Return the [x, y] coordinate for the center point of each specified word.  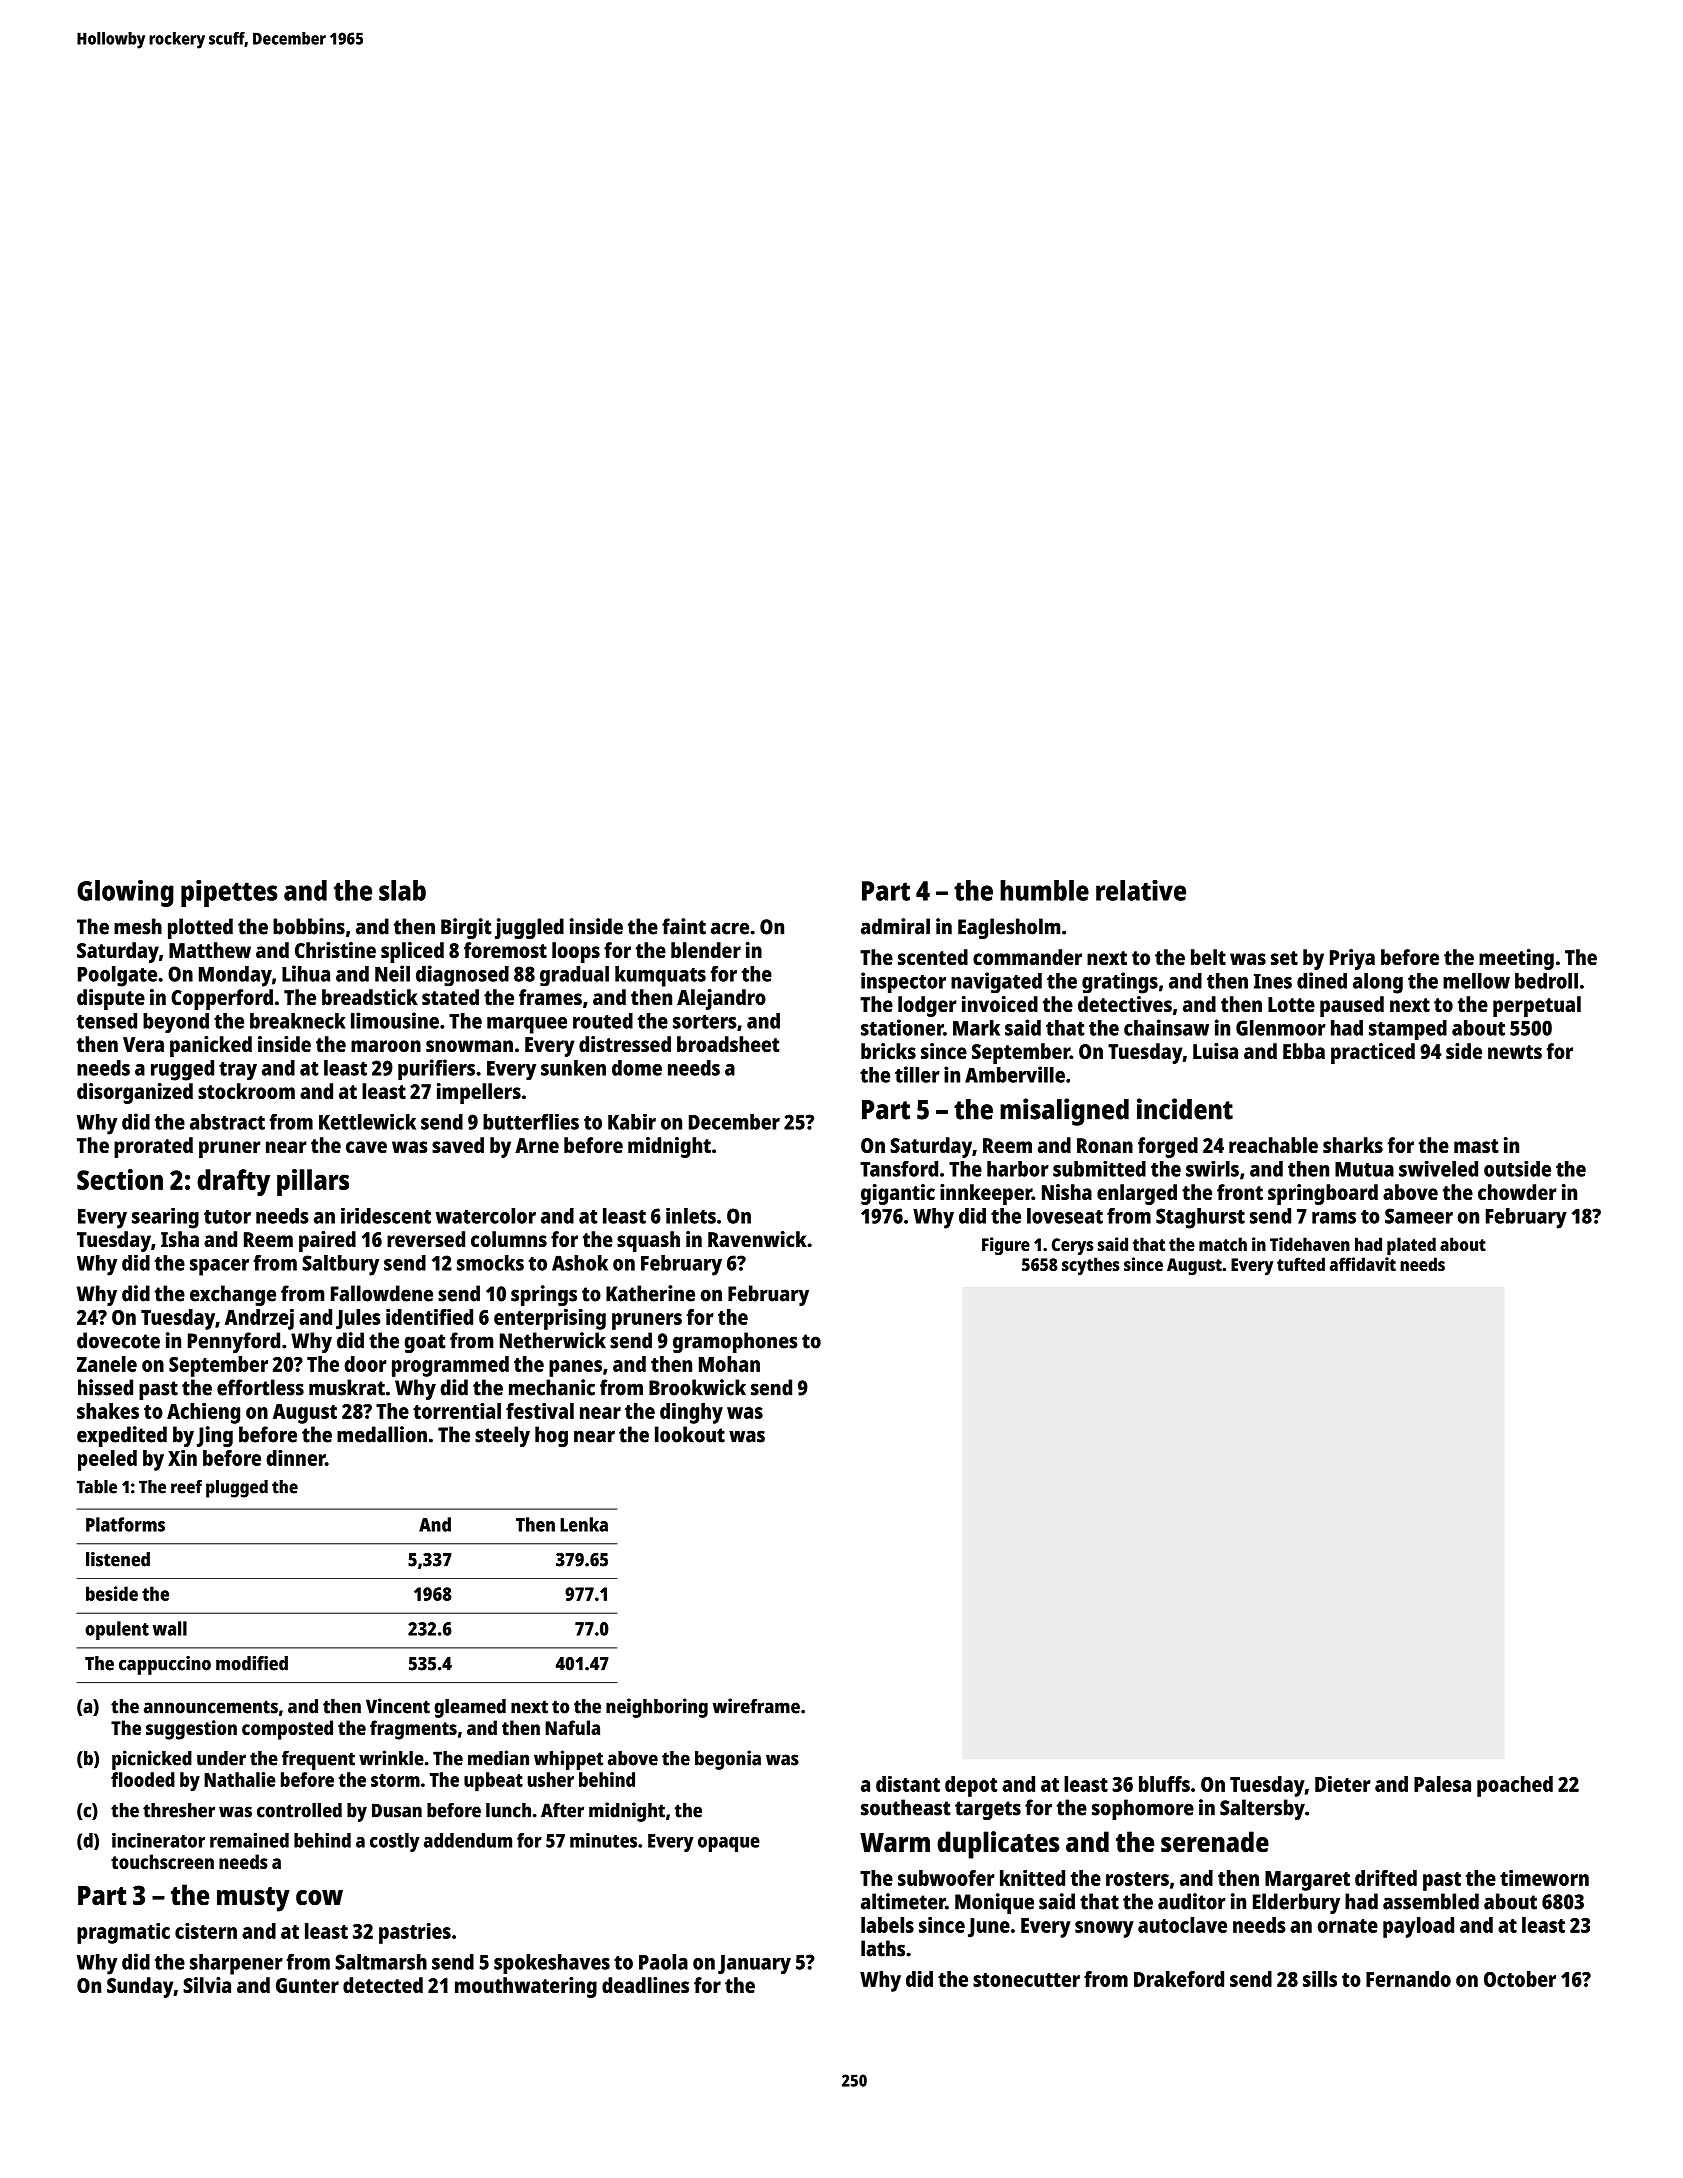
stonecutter [1026, 1980]
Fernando [1408, 1979]
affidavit [1363, 1264]
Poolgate [117, 976]
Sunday [140, 1987]
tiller [917, 1074]
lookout [690, 1434]
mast [1476, 1146]
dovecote [118, 1340]
